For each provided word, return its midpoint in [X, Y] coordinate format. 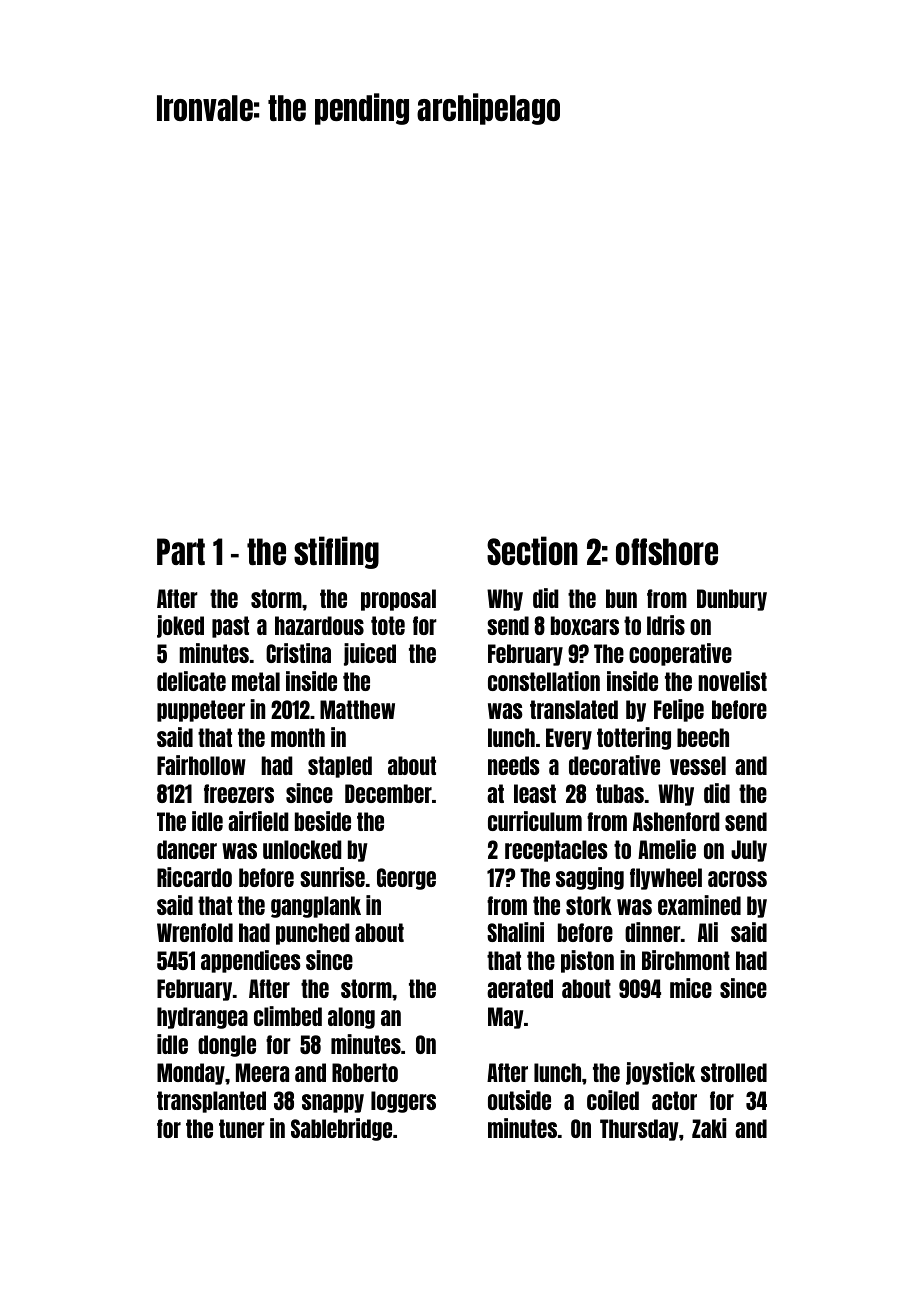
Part [181, 551]
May [506, 1018]
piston [587, 961]
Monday [191, 1074]
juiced [370, 654]
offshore [667, 551]
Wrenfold [195, 932]
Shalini [515, 932]
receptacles [556, 851]
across [737, 879]
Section [532, 550]
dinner [653, 932]
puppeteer [201, 711]
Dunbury [732, 600]
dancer [187, 849]
